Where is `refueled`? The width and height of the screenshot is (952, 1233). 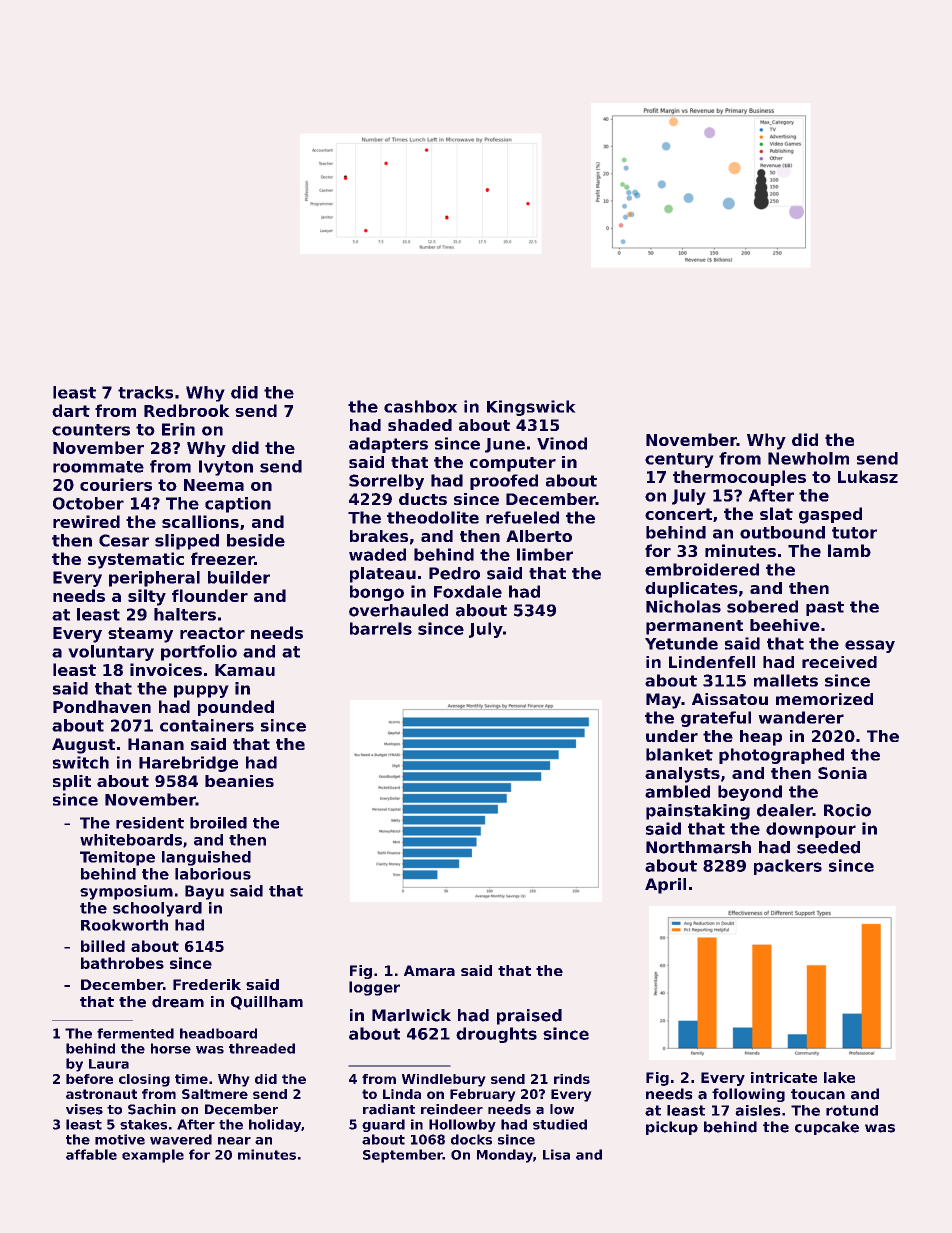
refueled is located at coordinates (522, 517).
